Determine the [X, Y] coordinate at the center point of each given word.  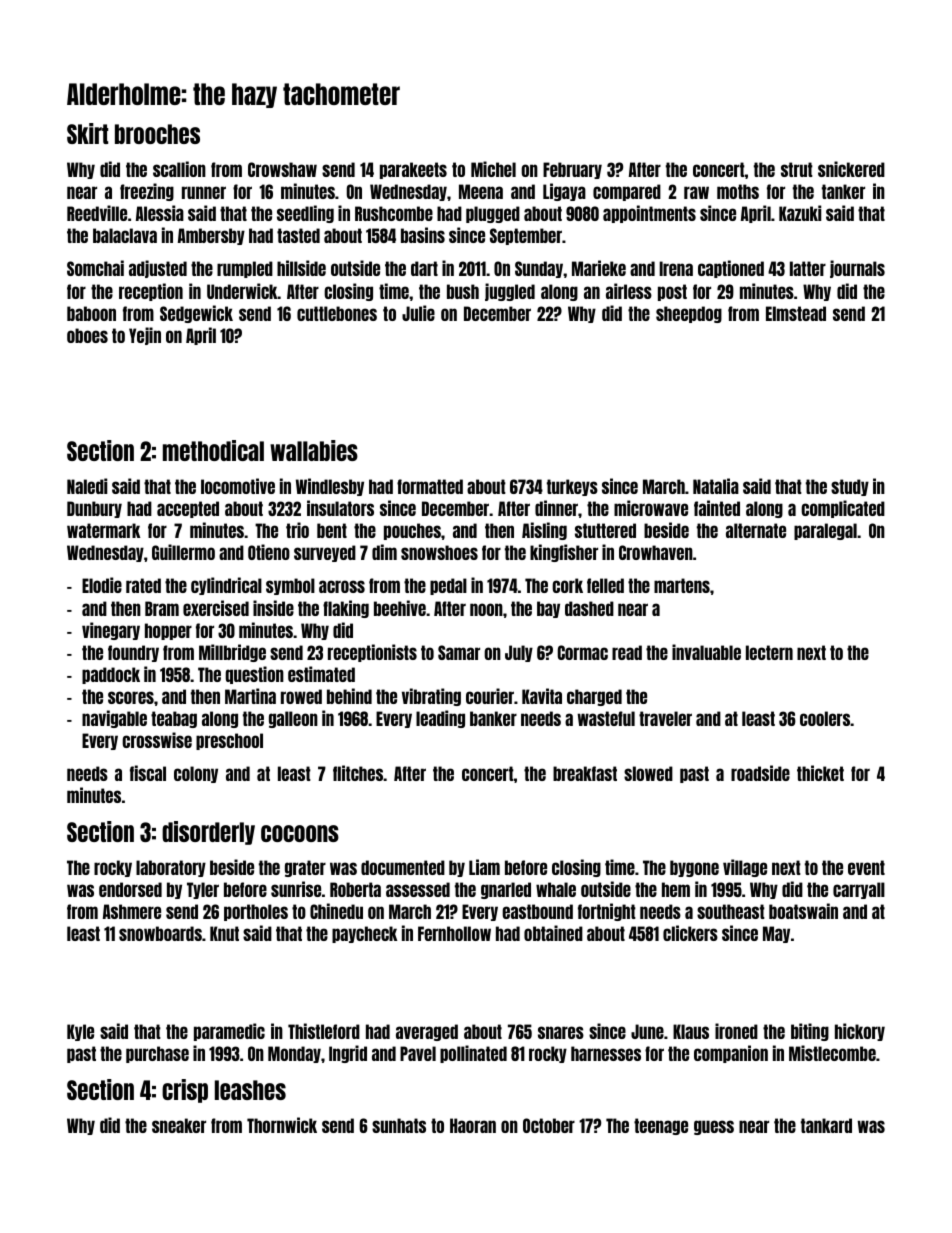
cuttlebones [337, 313]
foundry [133, 653]
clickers [690, 933]
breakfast [585, 773]
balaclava [125, 235]
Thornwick [282, 1125]
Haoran [473, 1125]
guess [714, 1127]
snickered [851, 169]
